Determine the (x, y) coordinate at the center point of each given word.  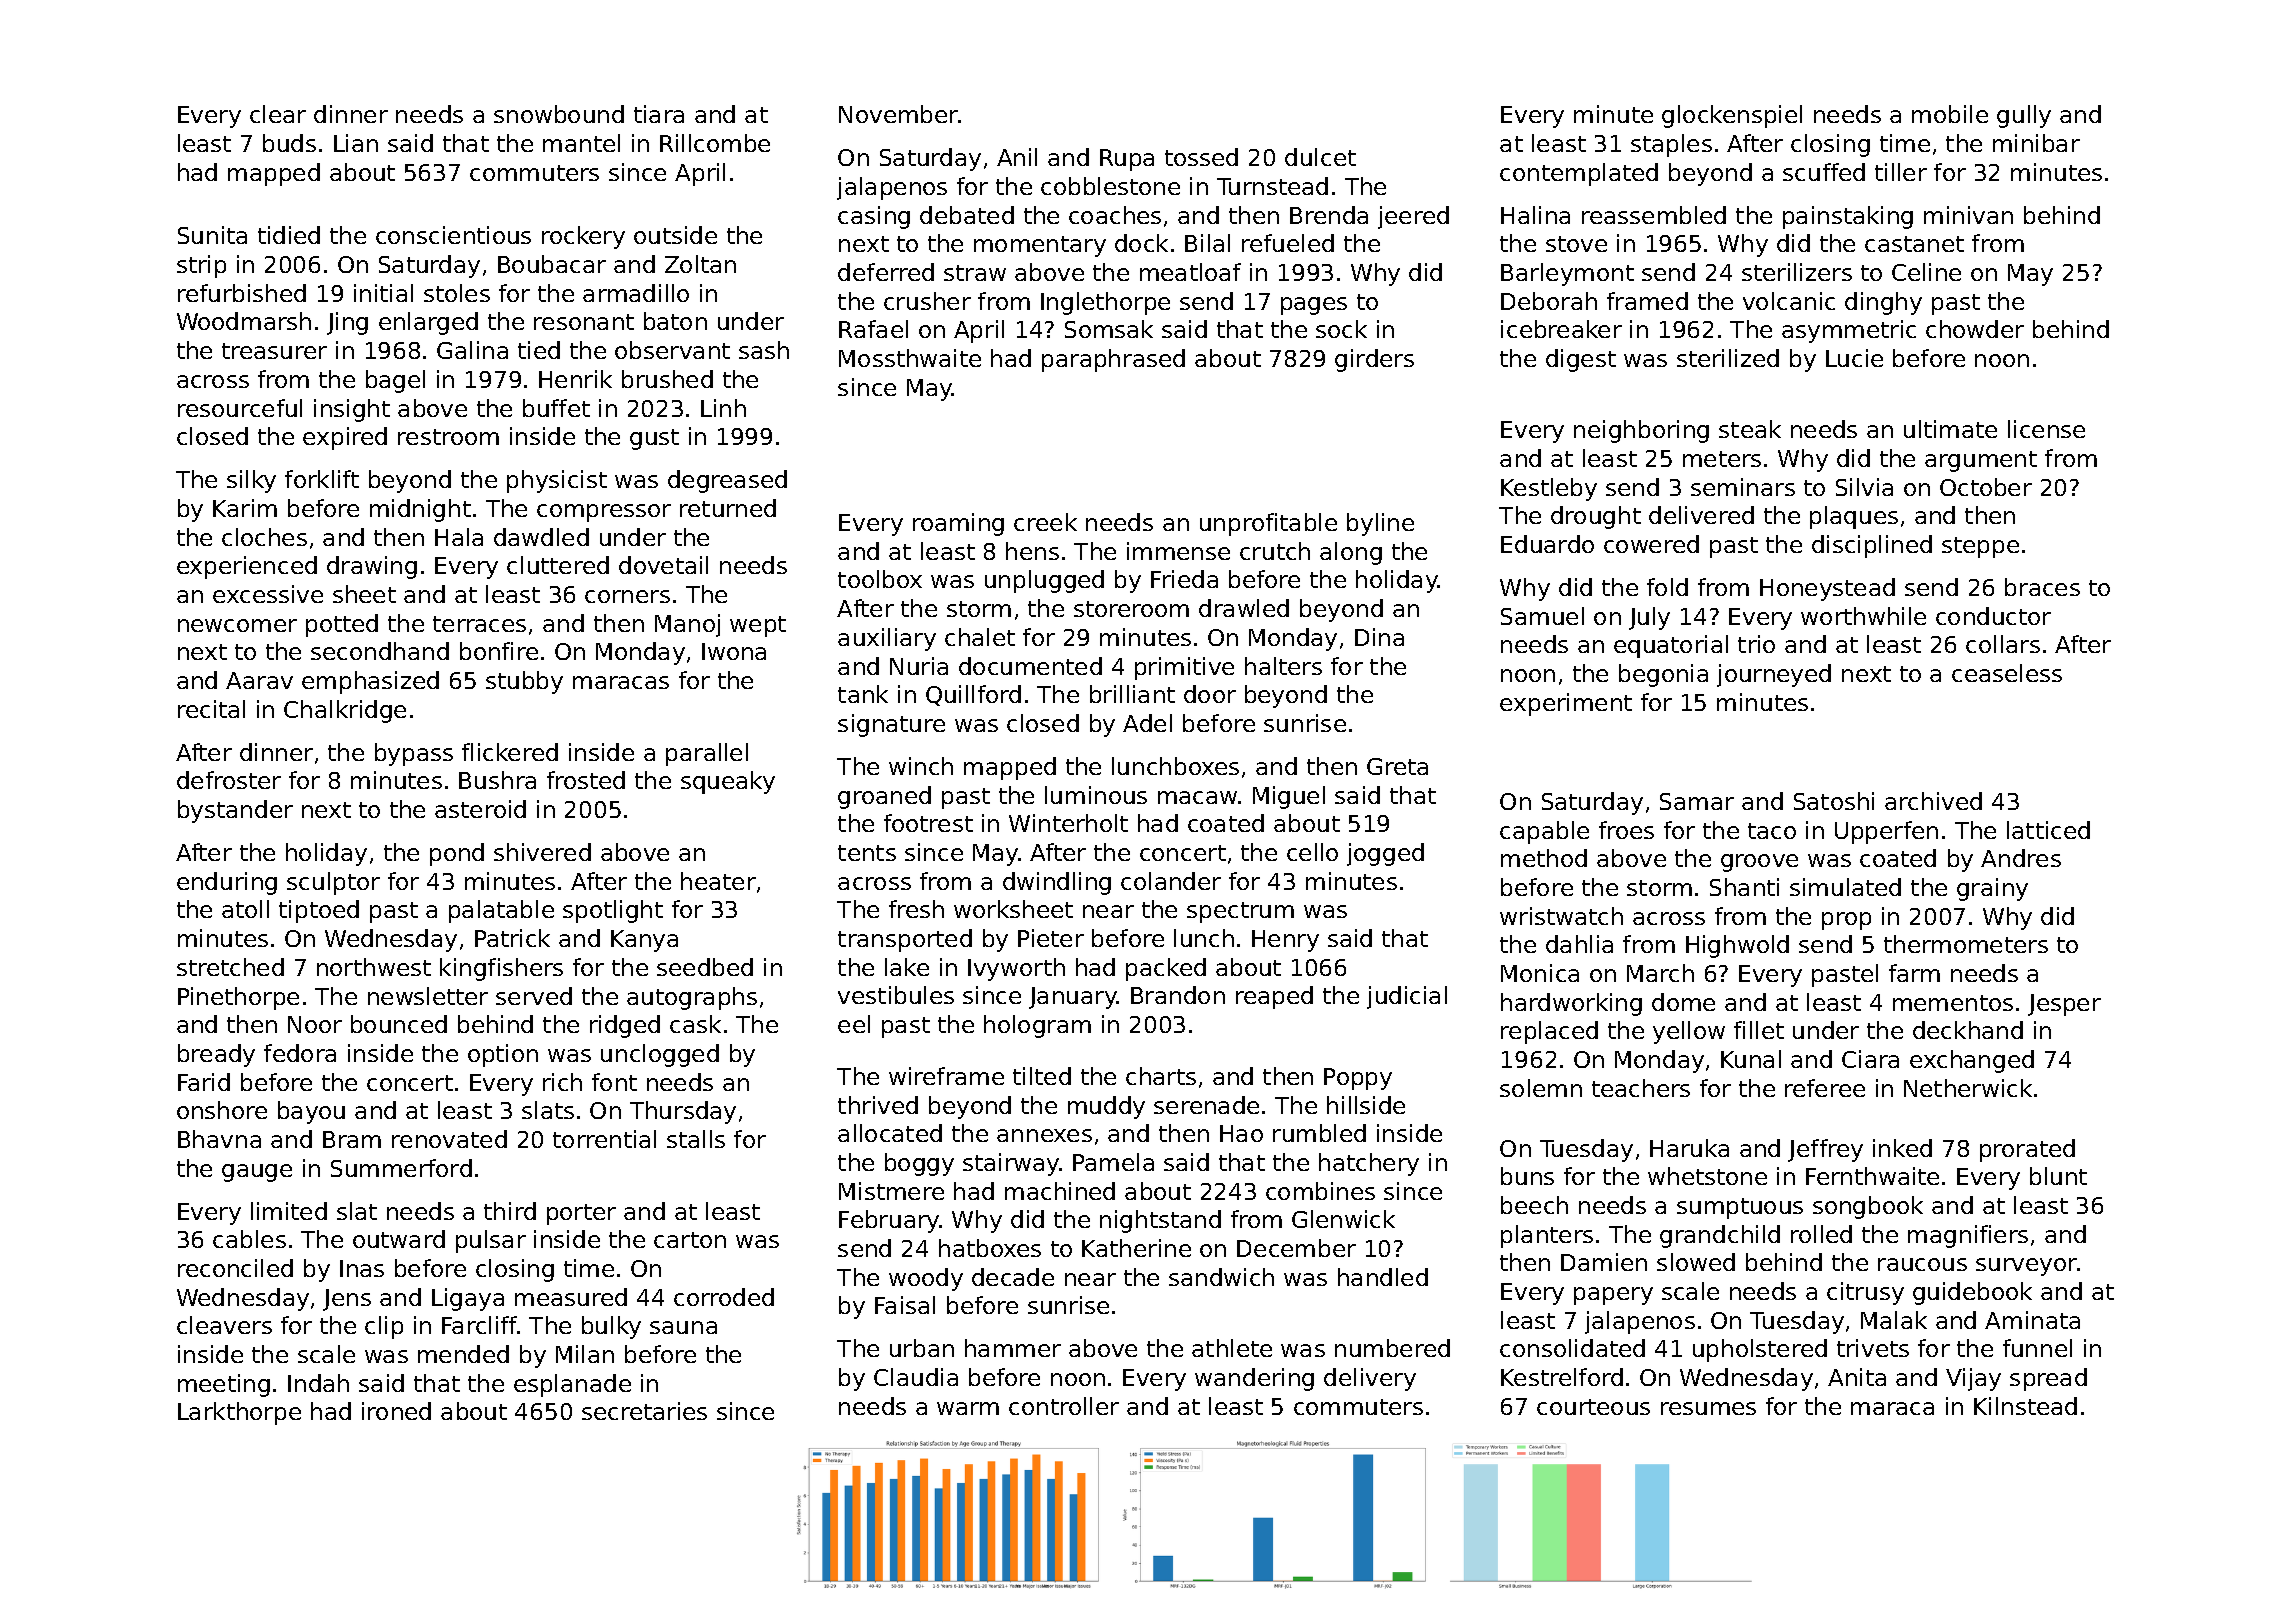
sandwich (1221, 1277)
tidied (289, 235)
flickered (510, 752)
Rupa (1127, 160)
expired (345, 438)
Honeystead (1827, 589)
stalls (696, 1139)
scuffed (1824, 172)
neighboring (1641, 431)
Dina (1379, 637)
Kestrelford (1562, 1377)
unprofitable (1268, 524)
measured (571, 1297)
